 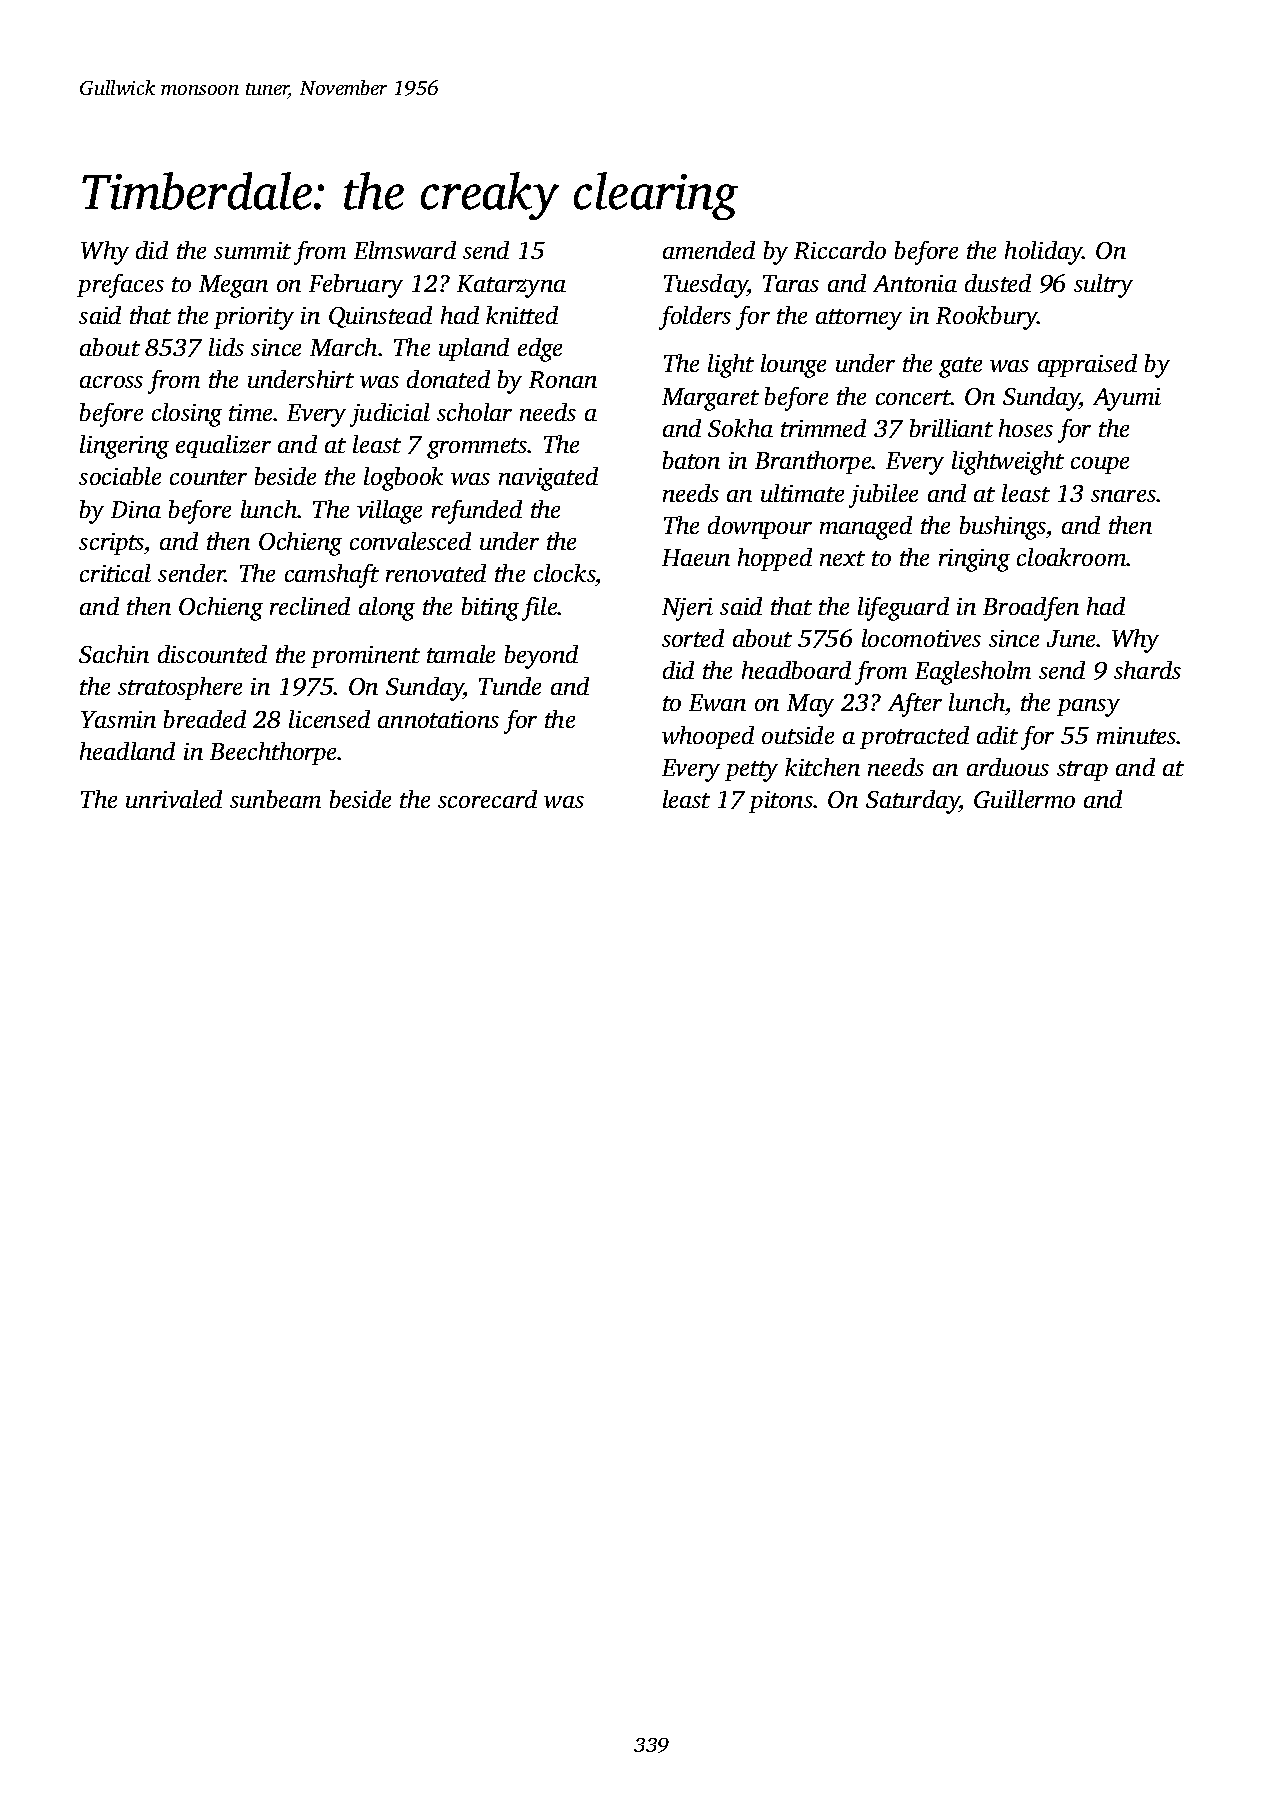 What do you see at coordinates (1127, 399) in the image?
I see `Ayumi` at bounding box center [1127, 399].
